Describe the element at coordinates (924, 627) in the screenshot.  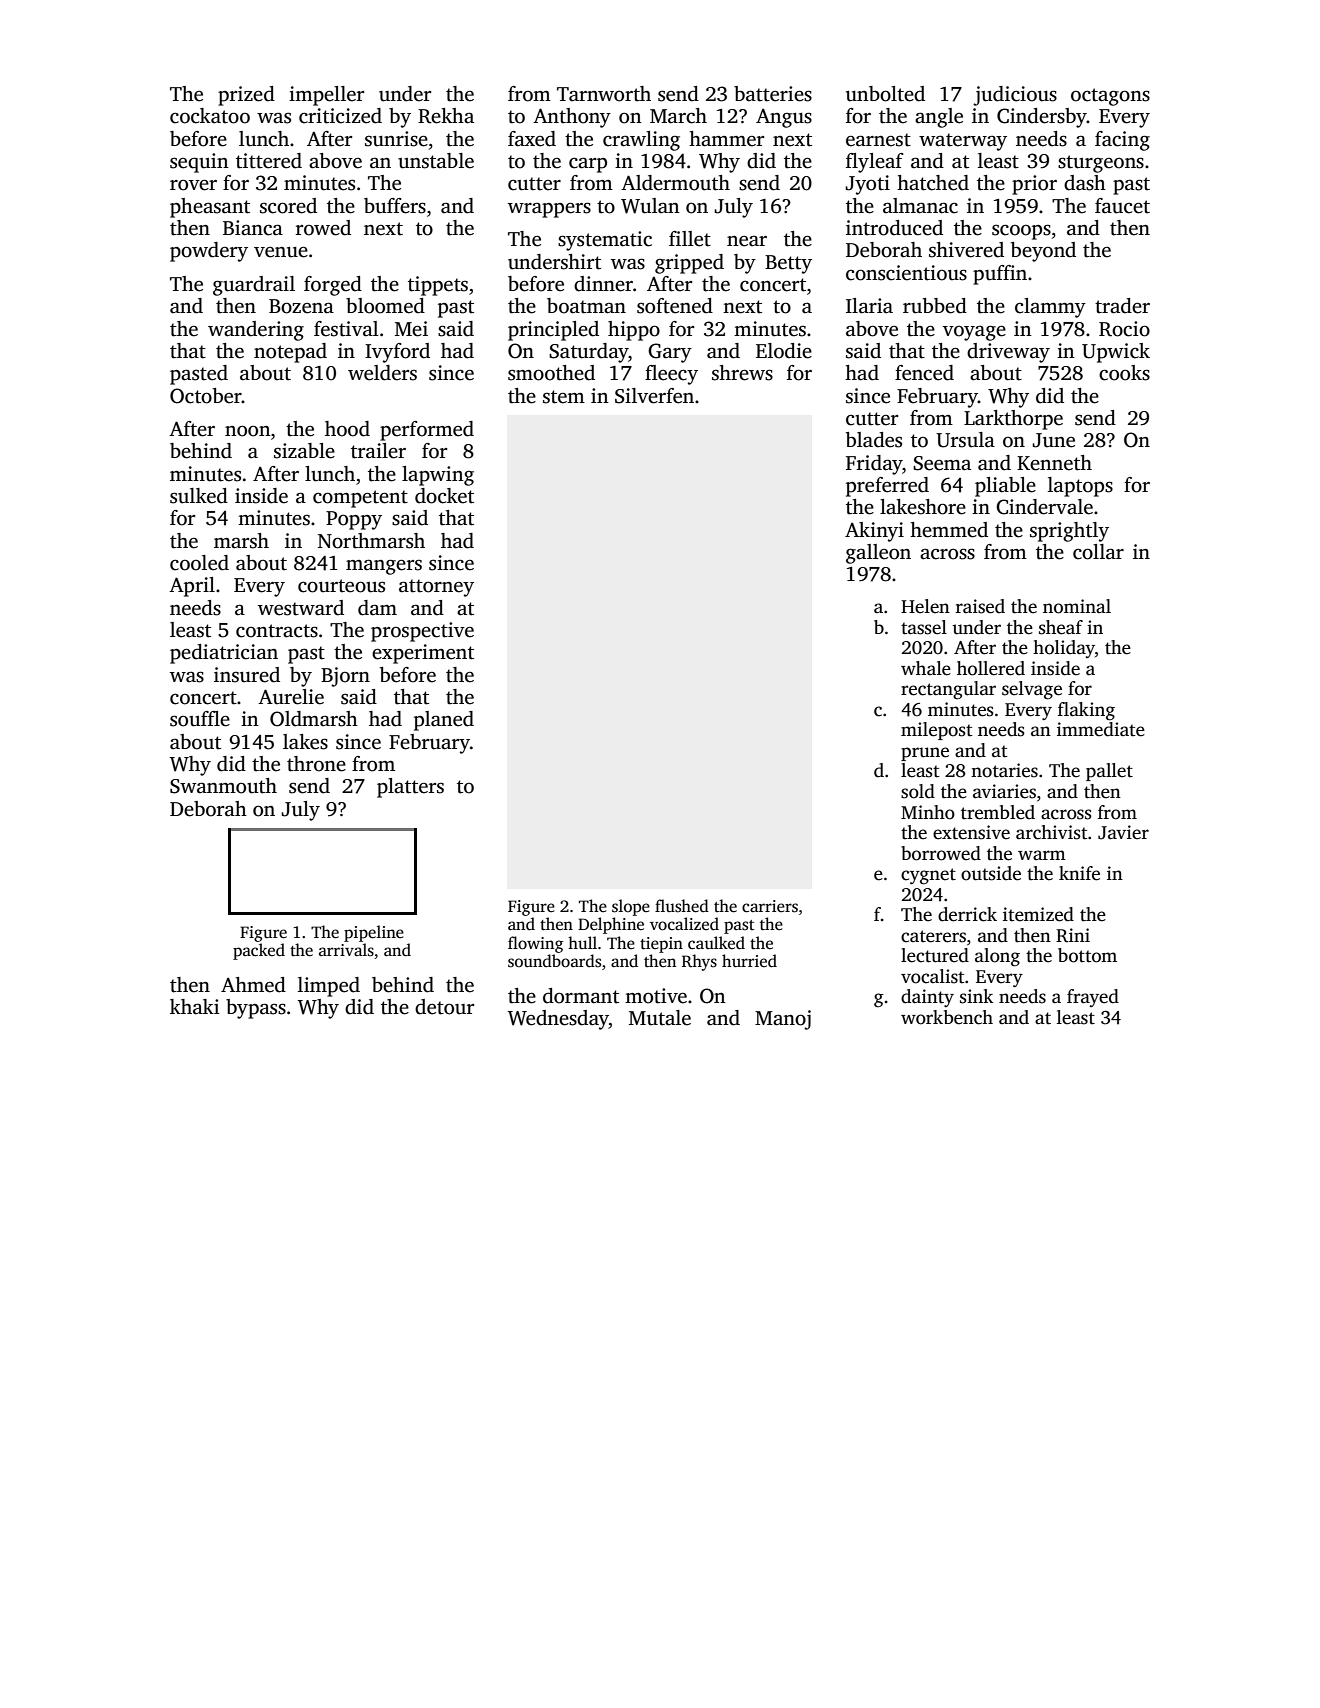
I see `tassel` at that location.
